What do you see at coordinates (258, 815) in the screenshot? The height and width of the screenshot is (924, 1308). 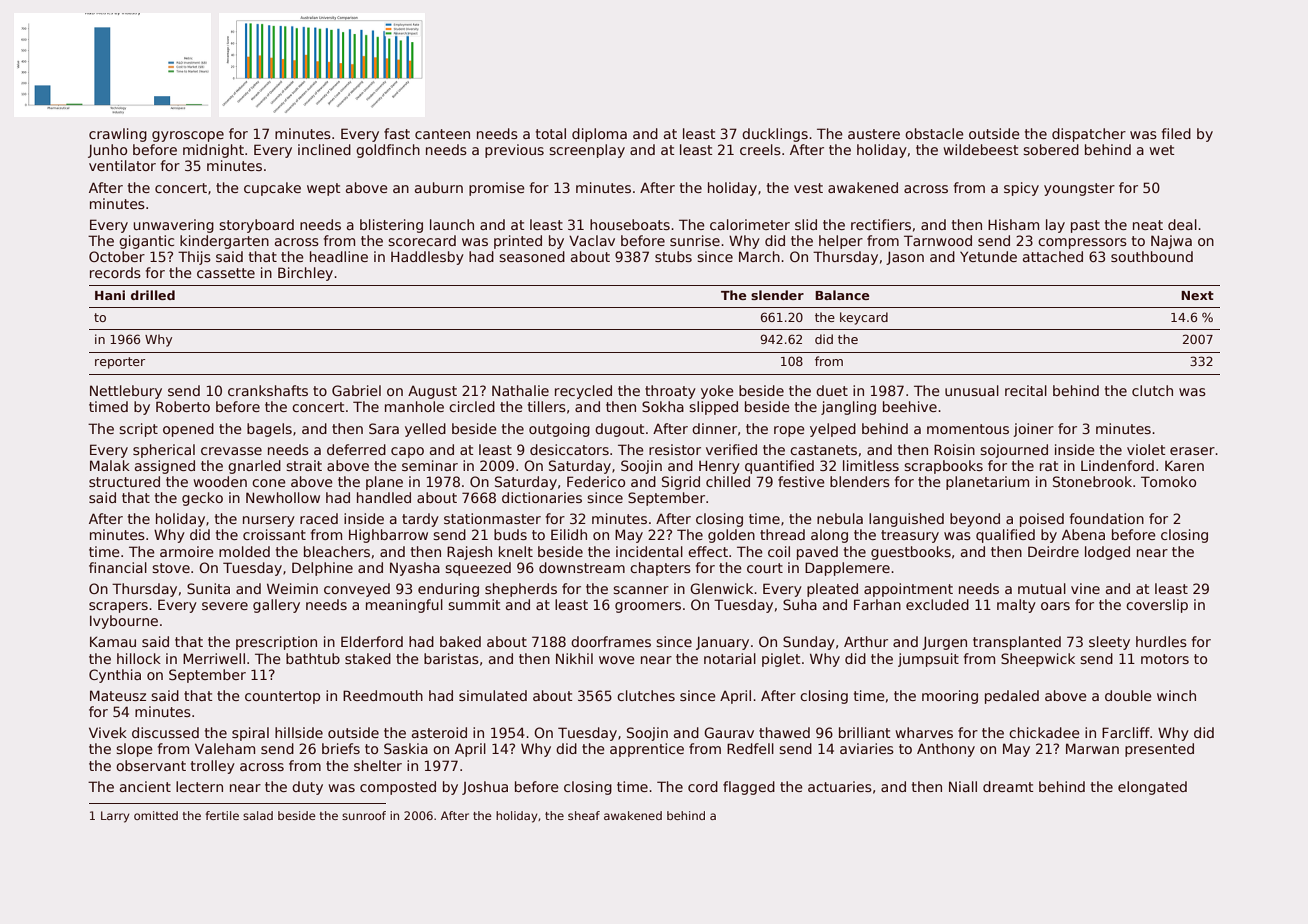 I see `salad` at bounding box center [258, 815].
